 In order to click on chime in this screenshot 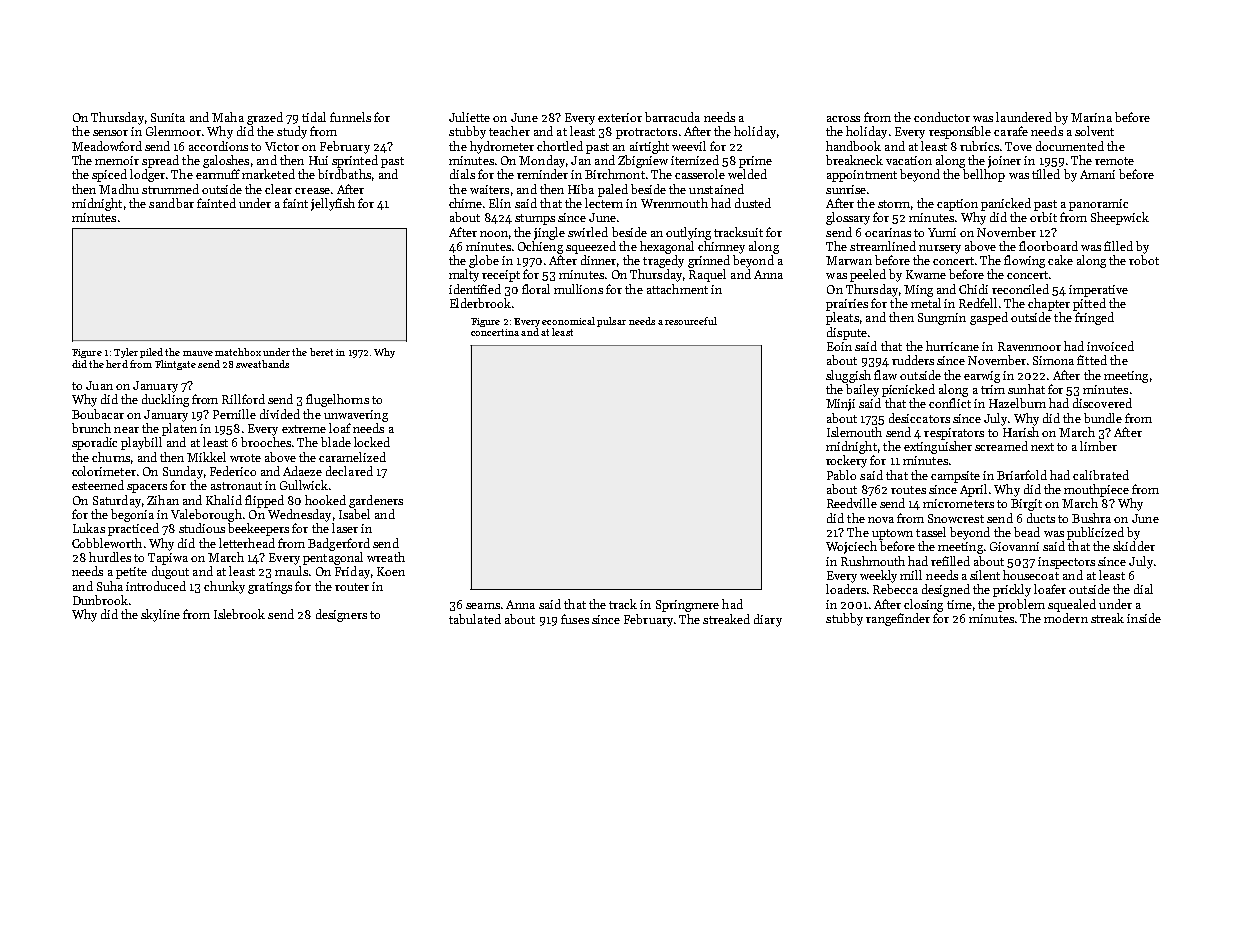, I will do `click(465, 203)`.
